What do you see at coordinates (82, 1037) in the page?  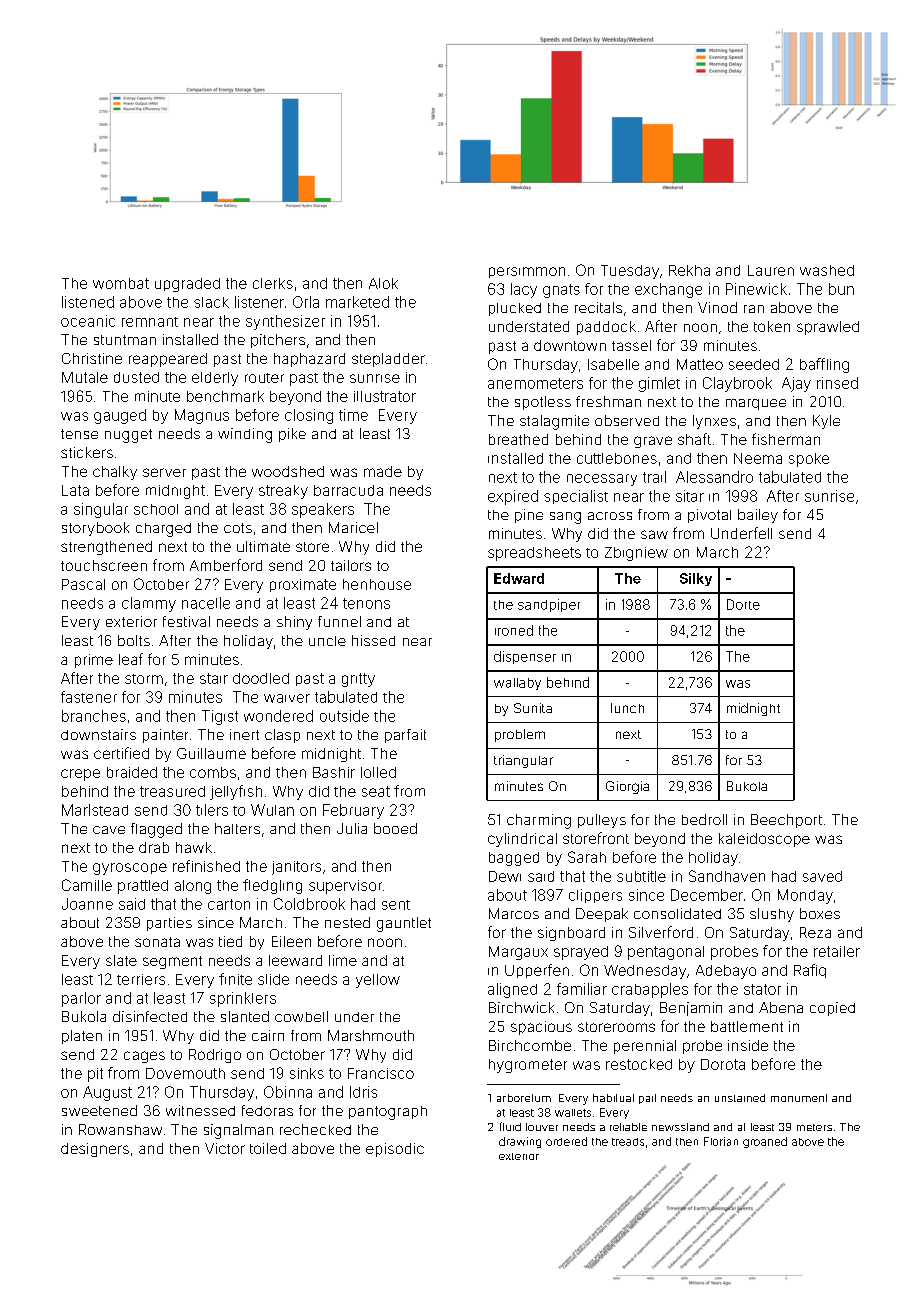 I see `platen` at bounding box center [82, 1037].
